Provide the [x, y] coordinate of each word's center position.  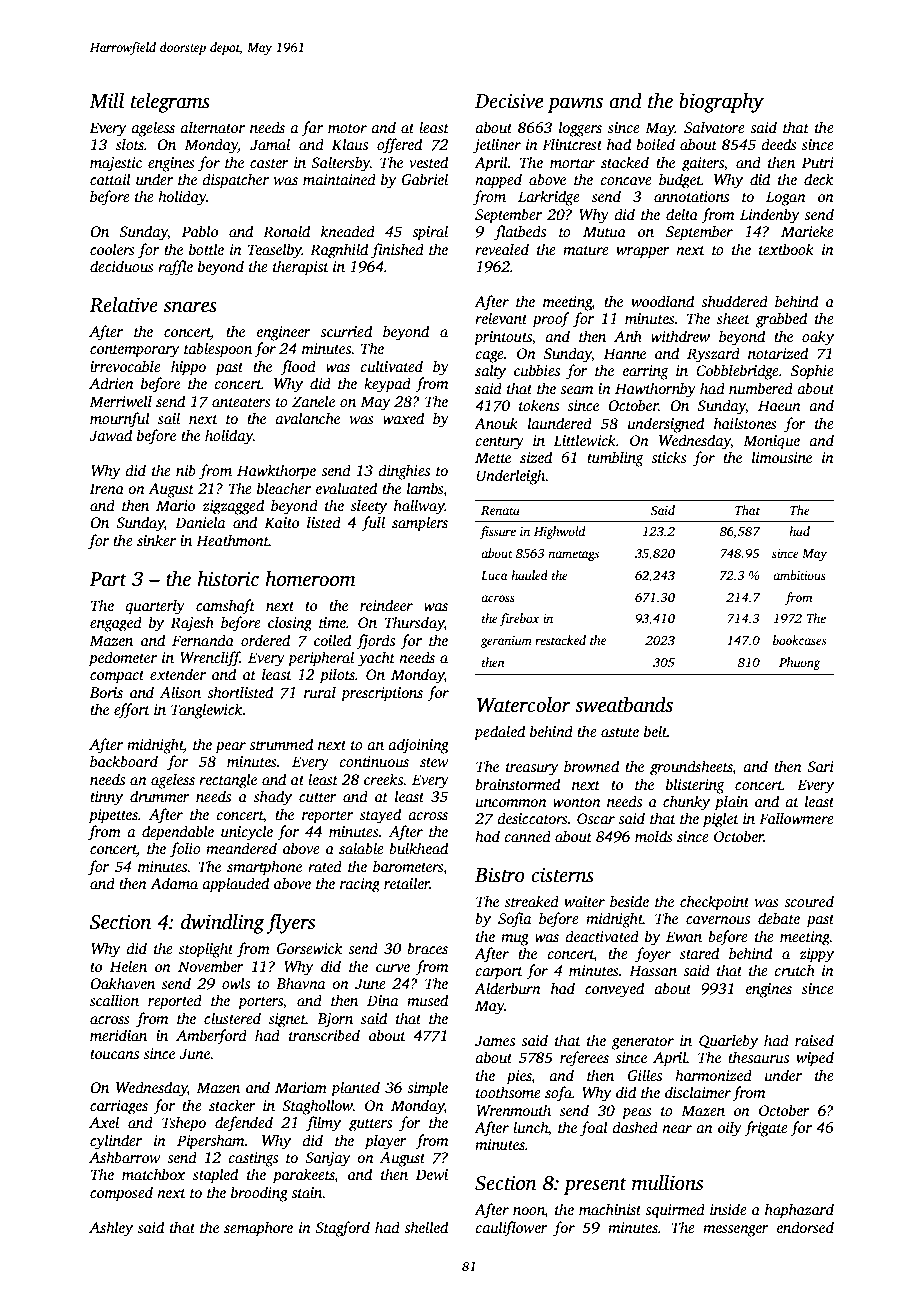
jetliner [497, 146]
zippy [816, 955]
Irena [107, 488]
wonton [577, 802]
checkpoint [714, 903]
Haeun [779, 405]
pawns [575, 105]
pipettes [113, 816]
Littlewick [585, 440]
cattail [110, 179]
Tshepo [184, 1124]
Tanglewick [207, 711]
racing [360, 885]
